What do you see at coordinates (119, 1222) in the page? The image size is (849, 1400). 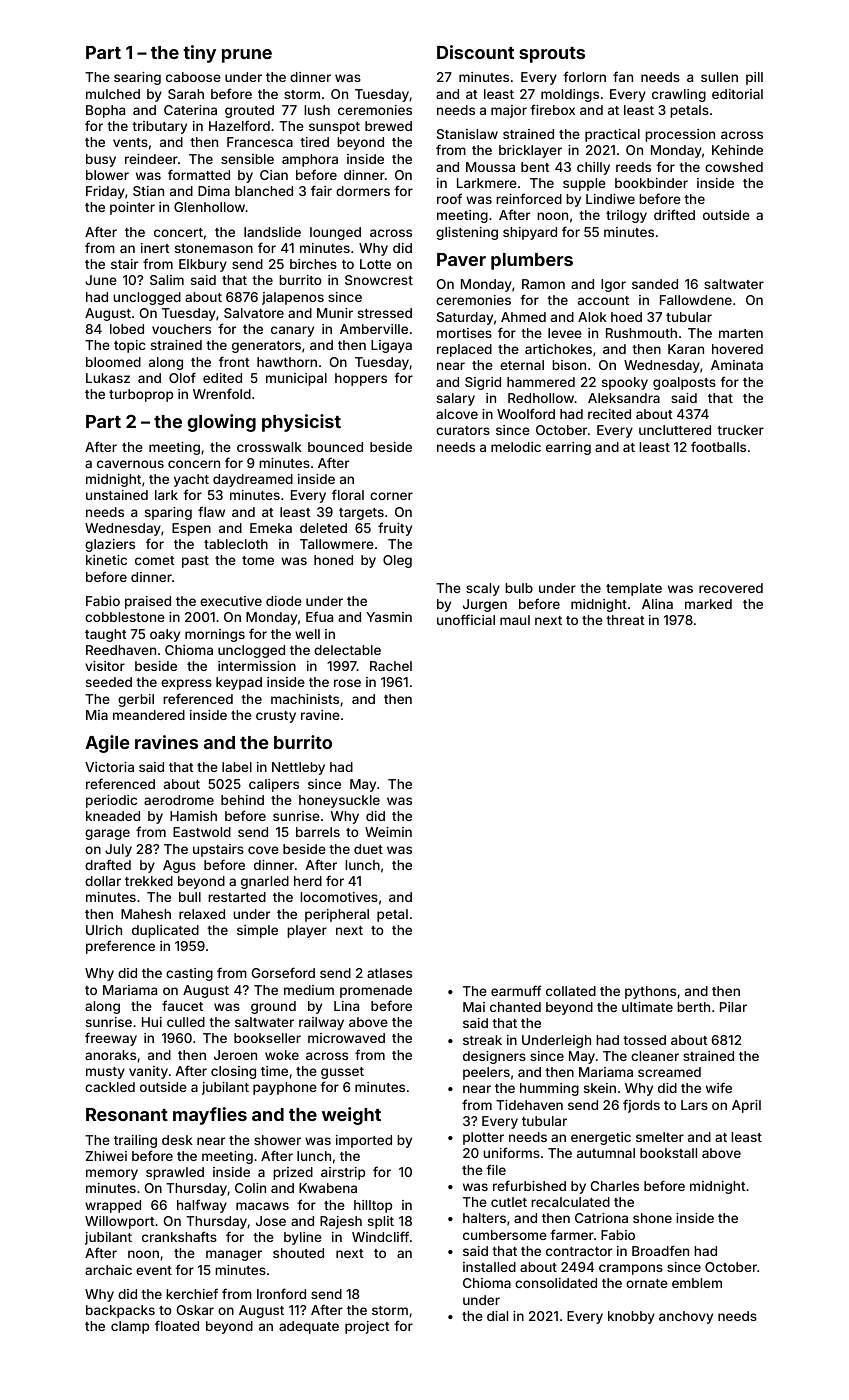 I see `Willowport` at bounding box center [119, 1222].
